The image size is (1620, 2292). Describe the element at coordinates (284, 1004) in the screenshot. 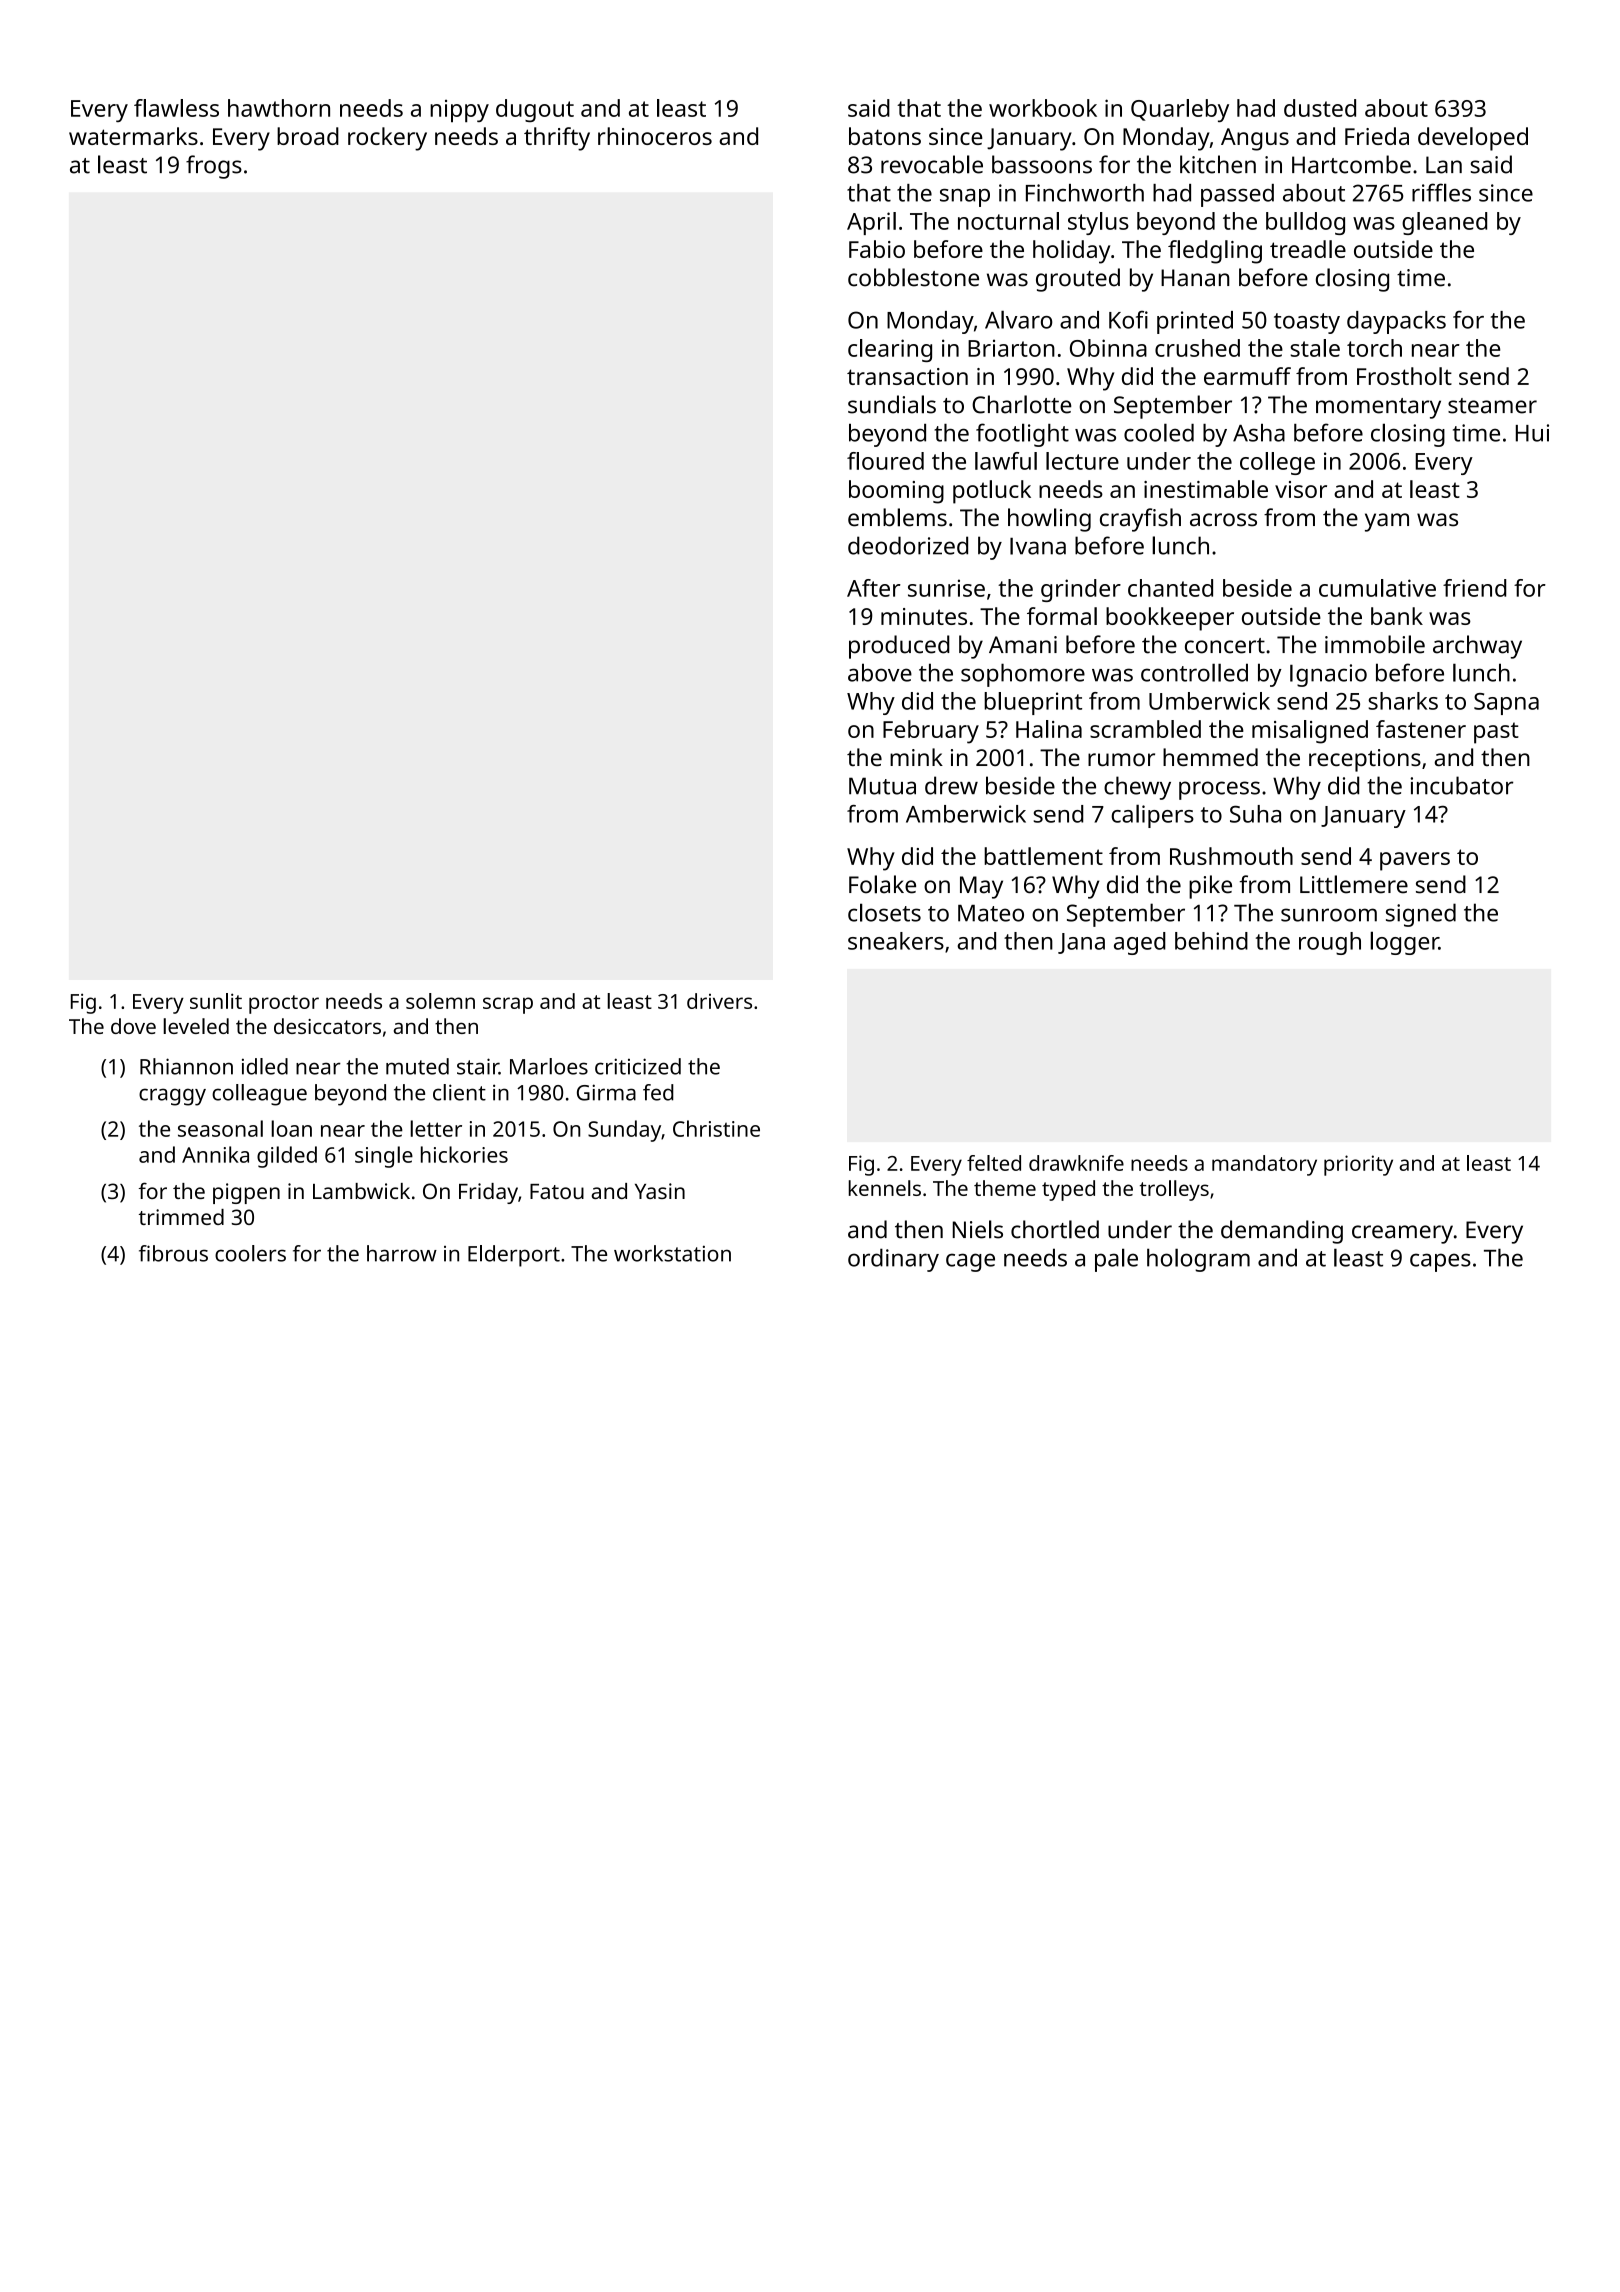

I see `proctor` at that location.
